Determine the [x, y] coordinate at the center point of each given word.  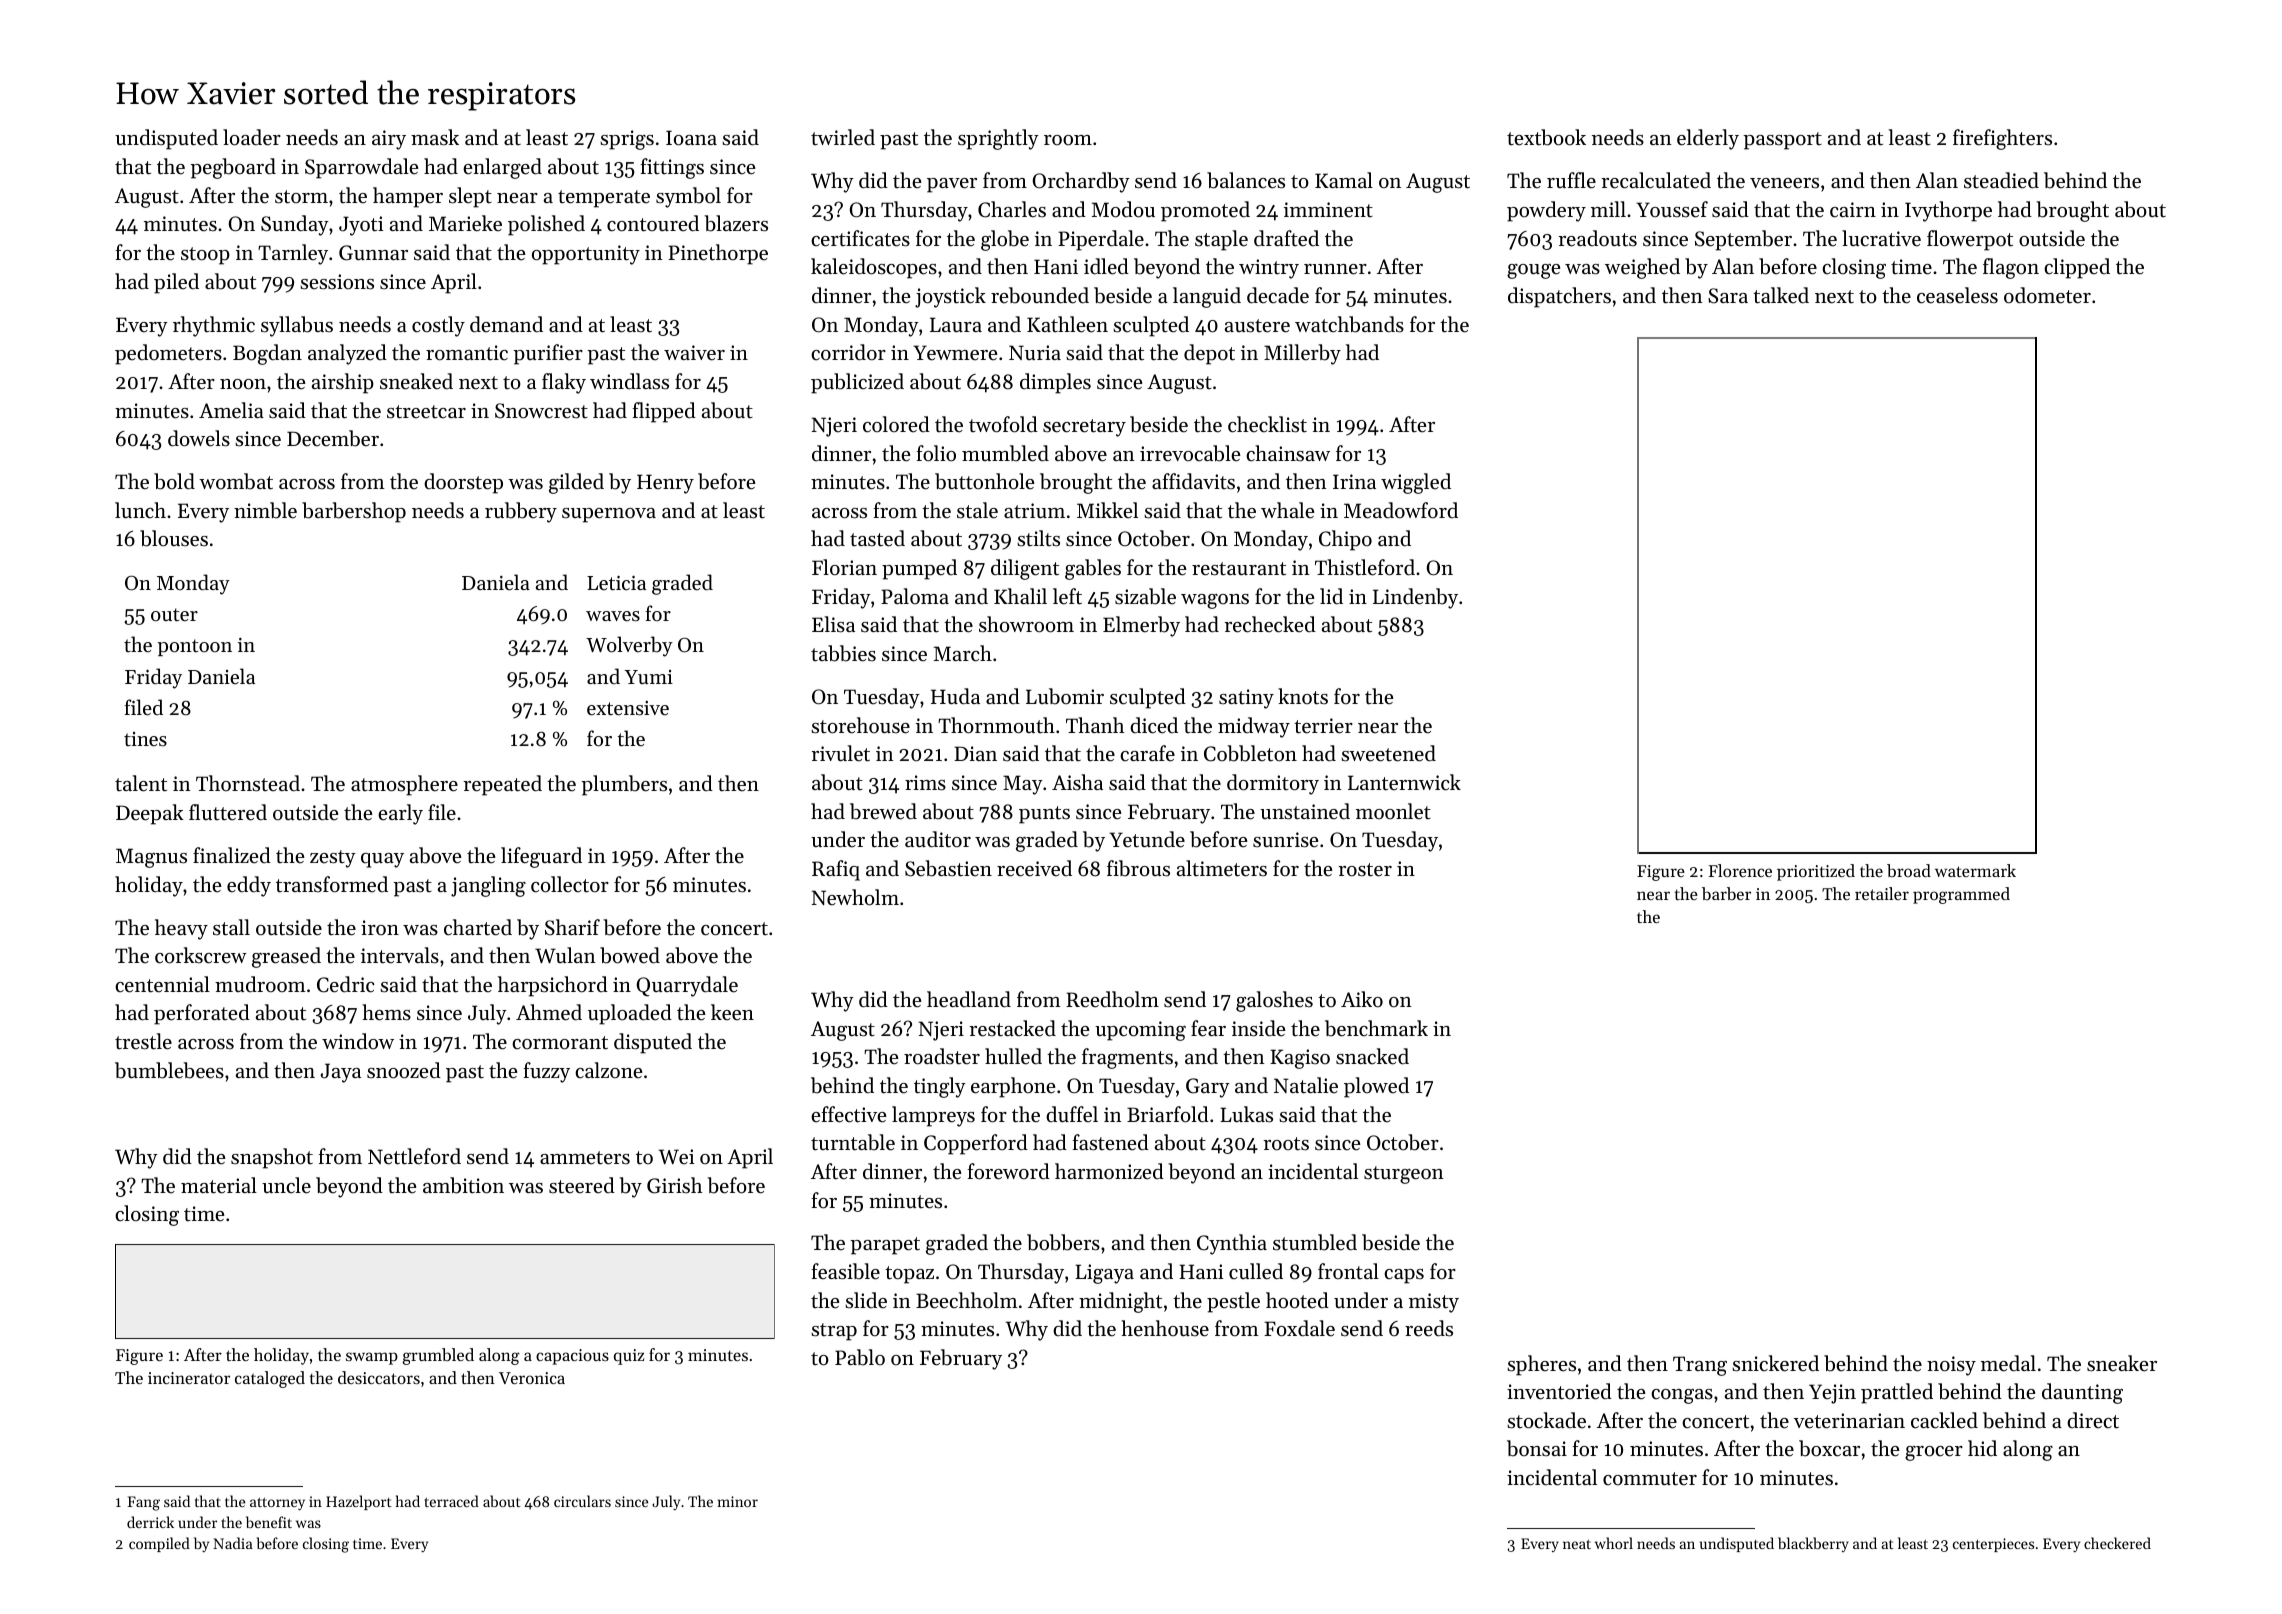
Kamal [1344, 180]
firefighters [2002, 139]
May [1023, 785]
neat [1577, 1544]
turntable [853, 1142]
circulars [582, 1501]
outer [174, 614]
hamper [408, 197]
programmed [1961, 895]
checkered [2117, 1543]
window [358, 1041]
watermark [1975, 870]
